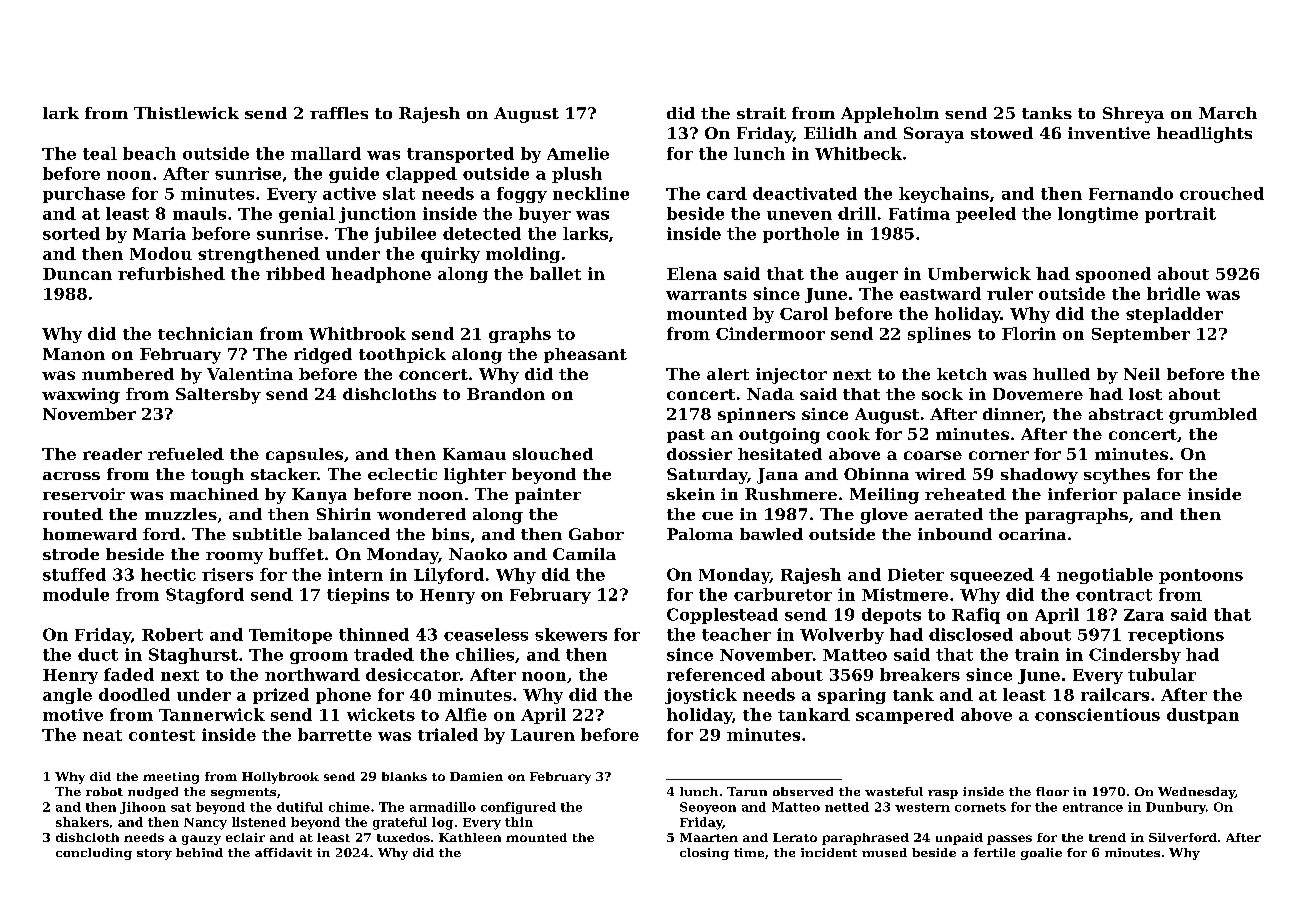 Image resolution: width=1308 pixels, height=924 pixels. What do you see at coordinates (77, 274) in the screenshot?
I see `Duncan` at bounding box center [77, 274].
